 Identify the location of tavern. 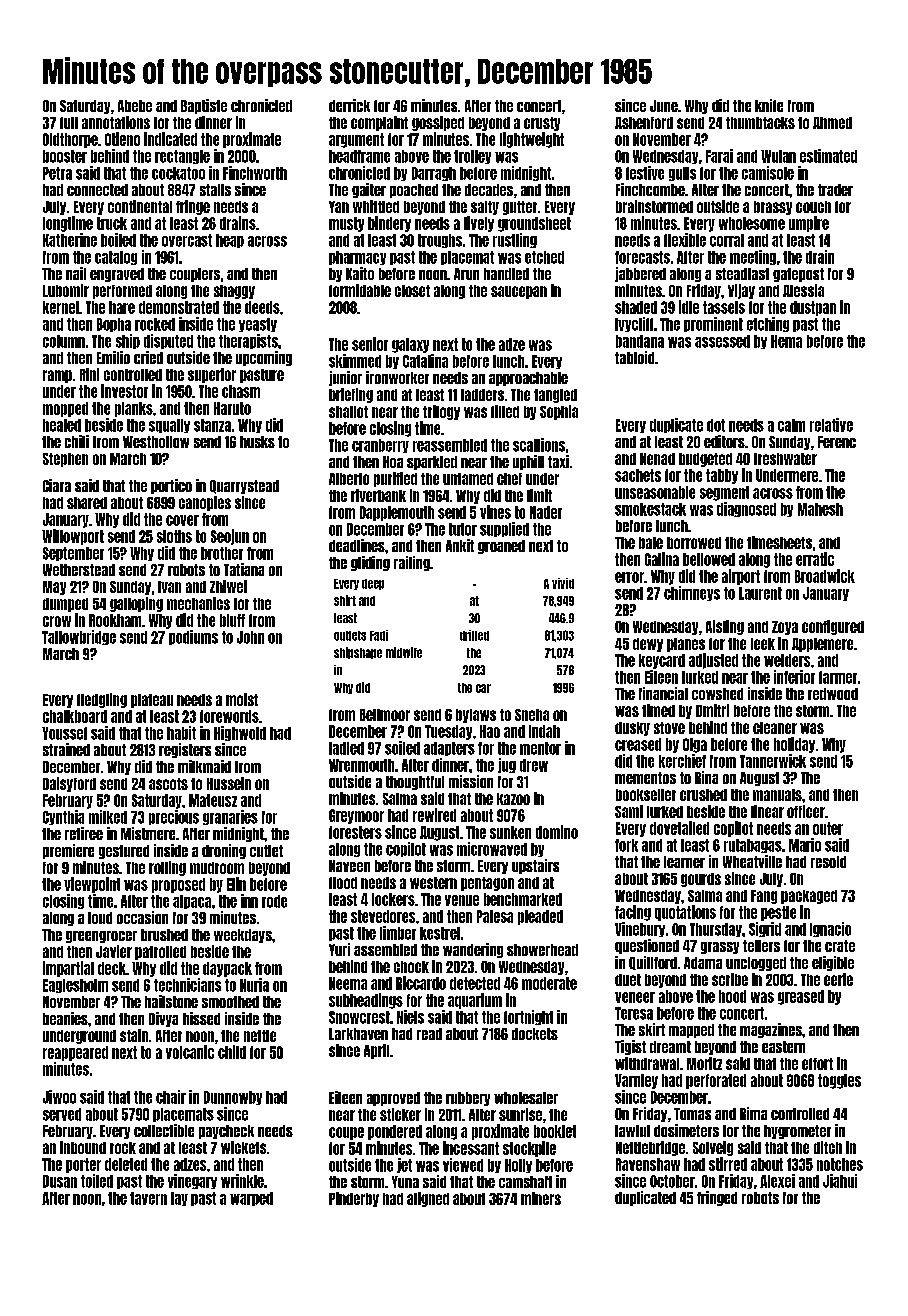
(148, 1198).
